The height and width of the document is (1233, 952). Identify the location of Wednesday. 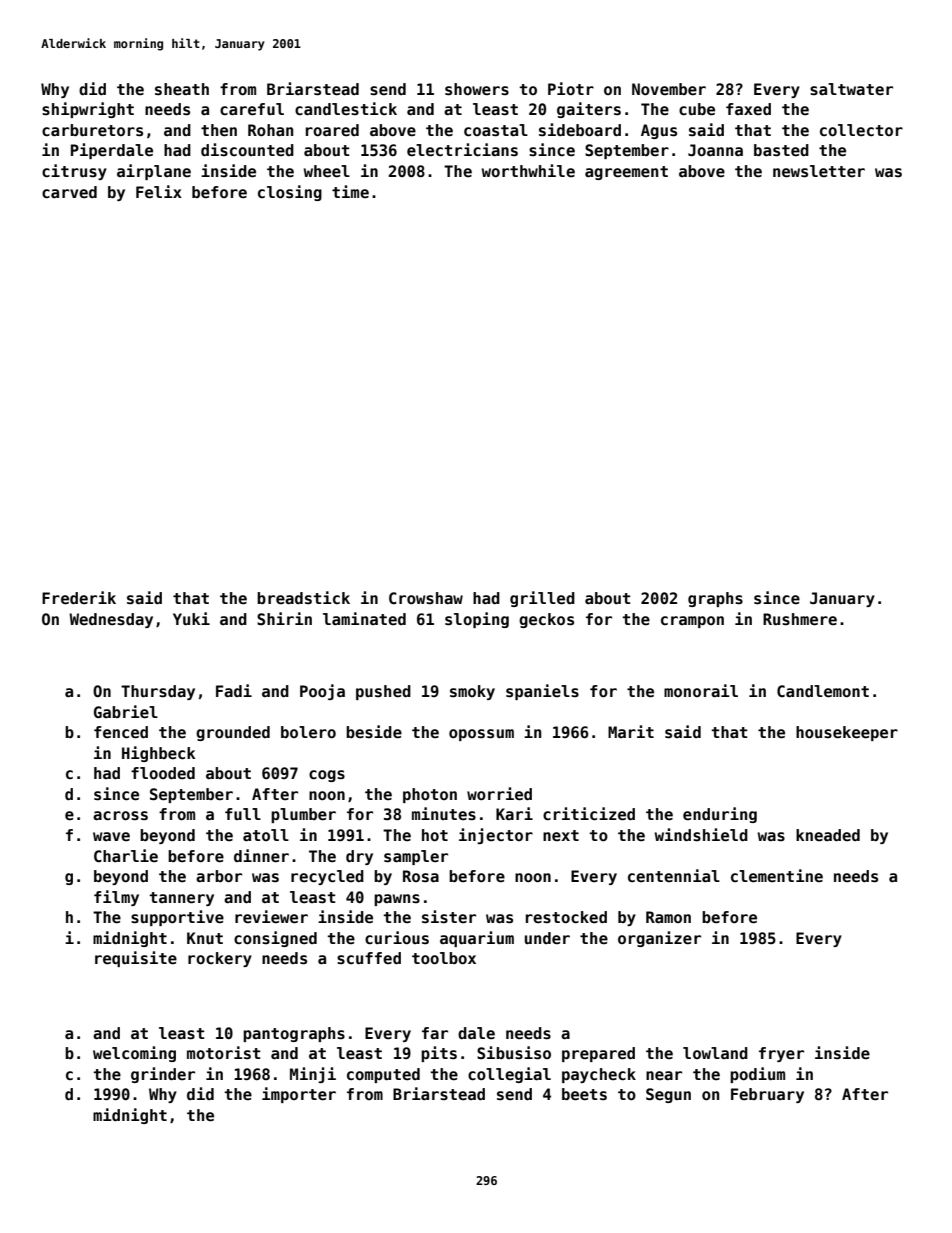
(111, 620).
